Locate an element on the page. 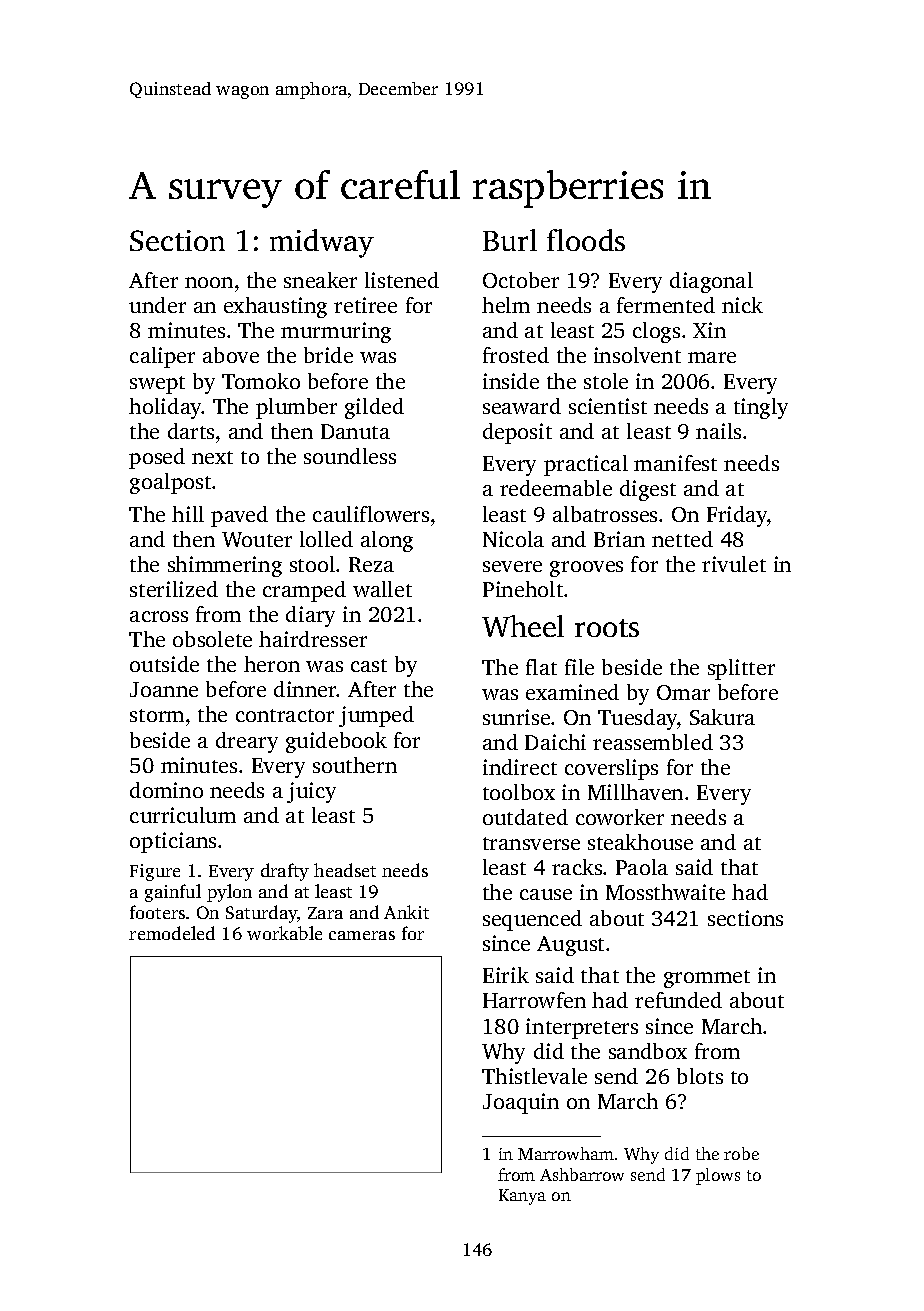  domino is located at coordinates (166, 790).
